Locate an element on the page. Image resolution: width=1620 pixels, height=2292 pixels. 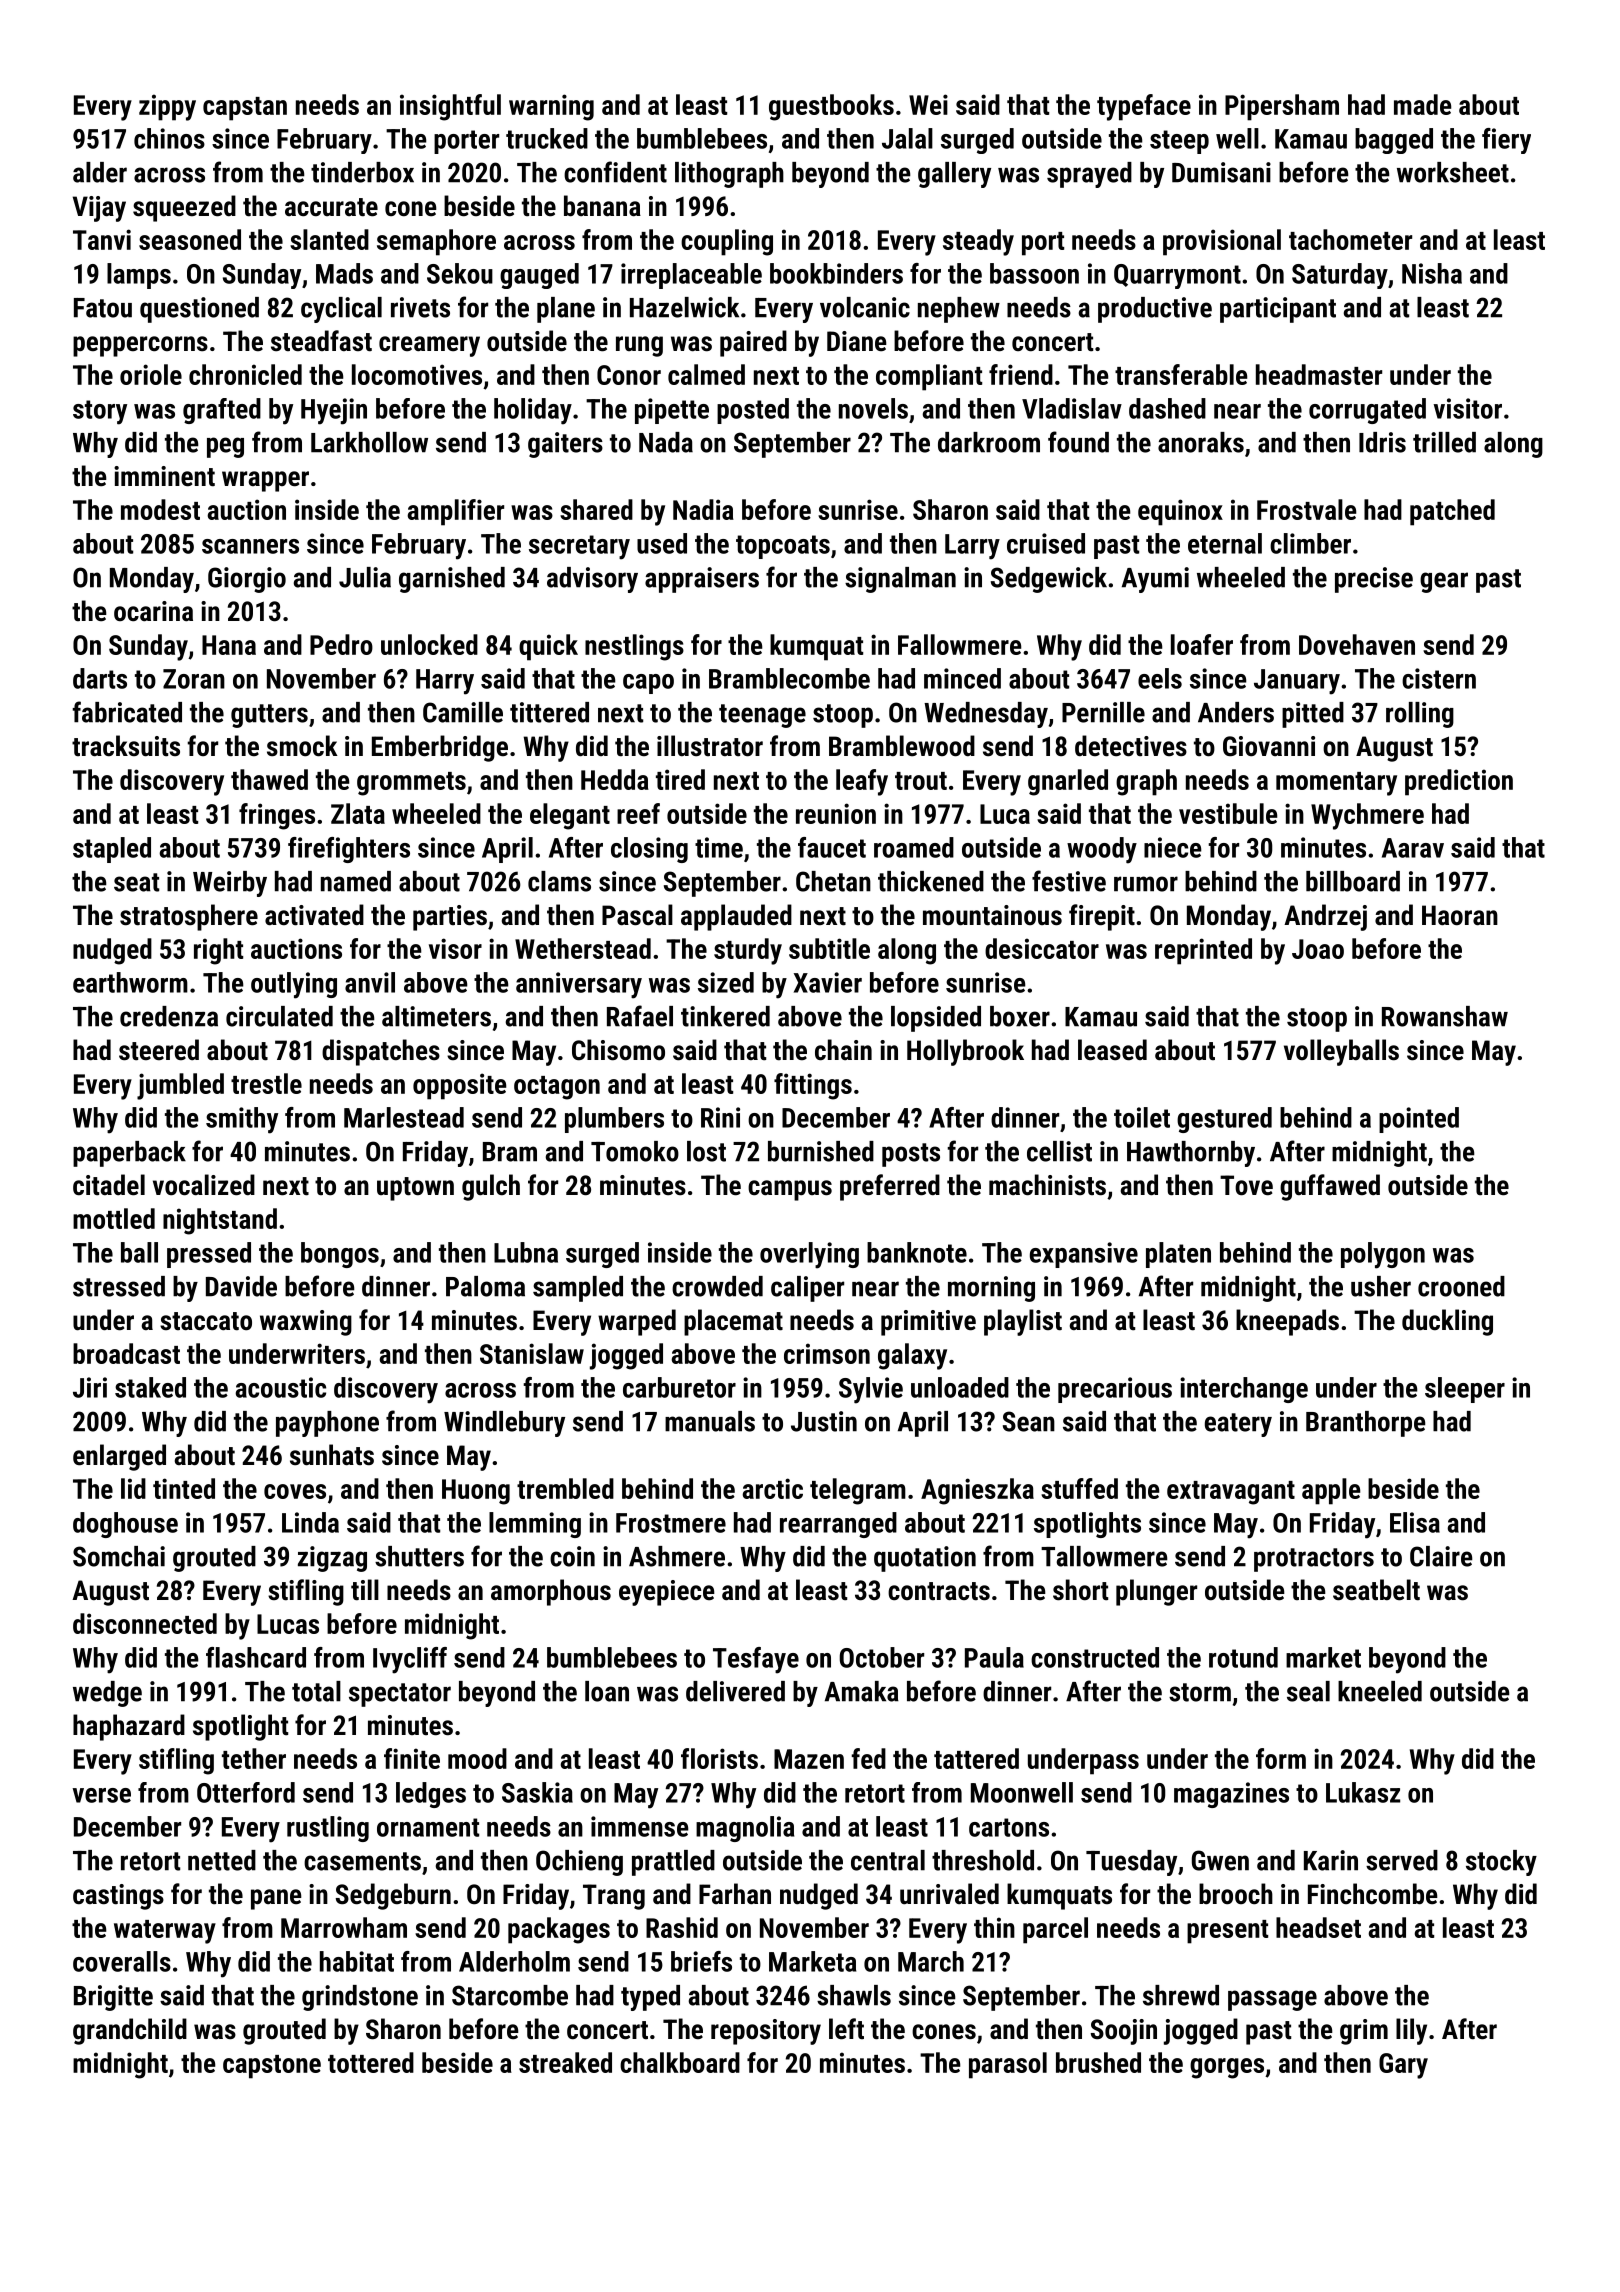
steady is located at coordinates (978, 242).
